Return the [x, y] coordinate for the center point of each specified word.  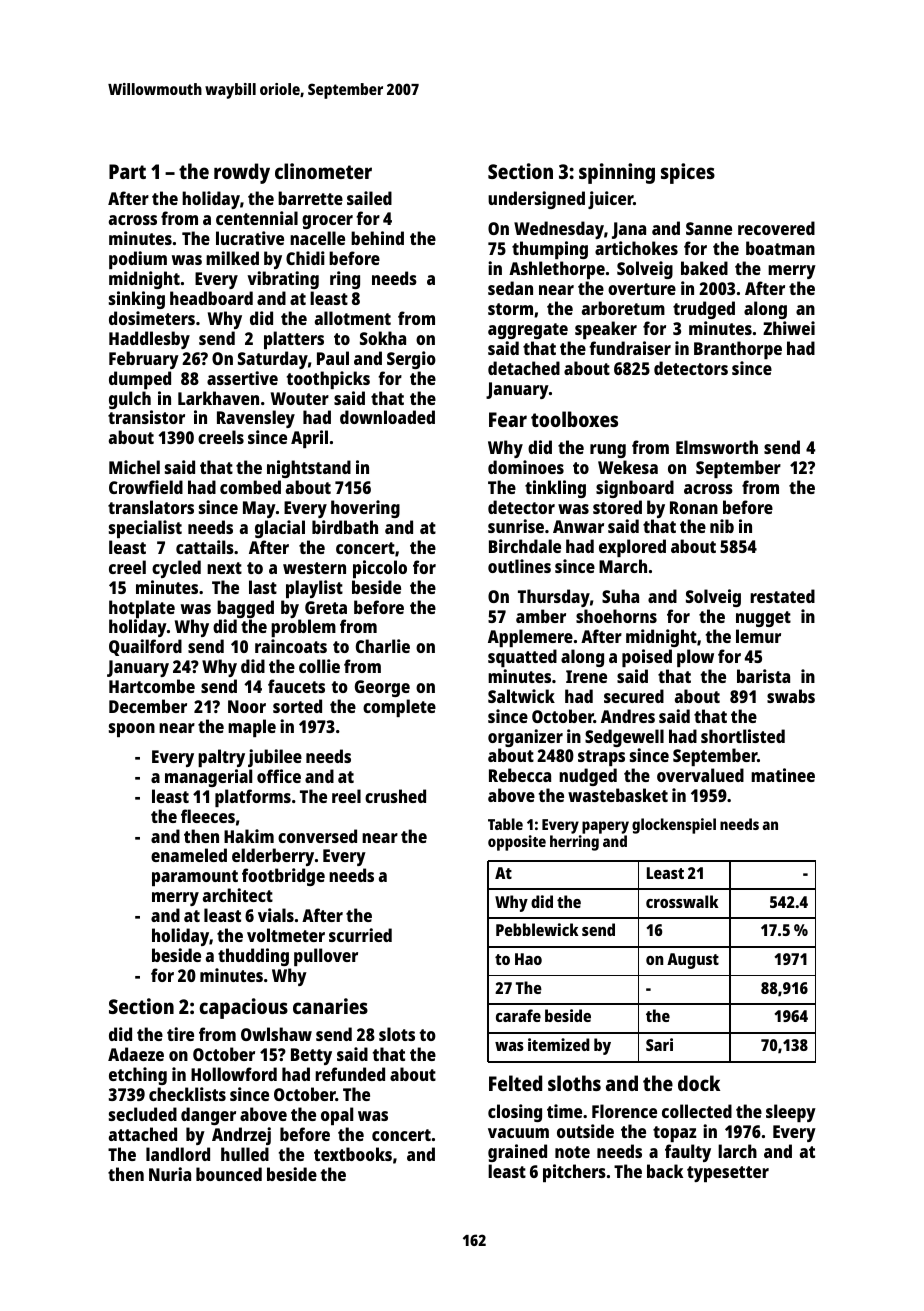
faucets [296, 686]
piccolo [380, 569]
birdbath [345, 527]
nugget [763, 619]
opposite [517, 843]
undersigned [536, 200]
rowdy [242, 173]
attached [143, 1134]
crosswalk [682, 901]
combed [250, 487]
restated [782, 596]
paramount [195, 878]
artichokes [636, 248]
